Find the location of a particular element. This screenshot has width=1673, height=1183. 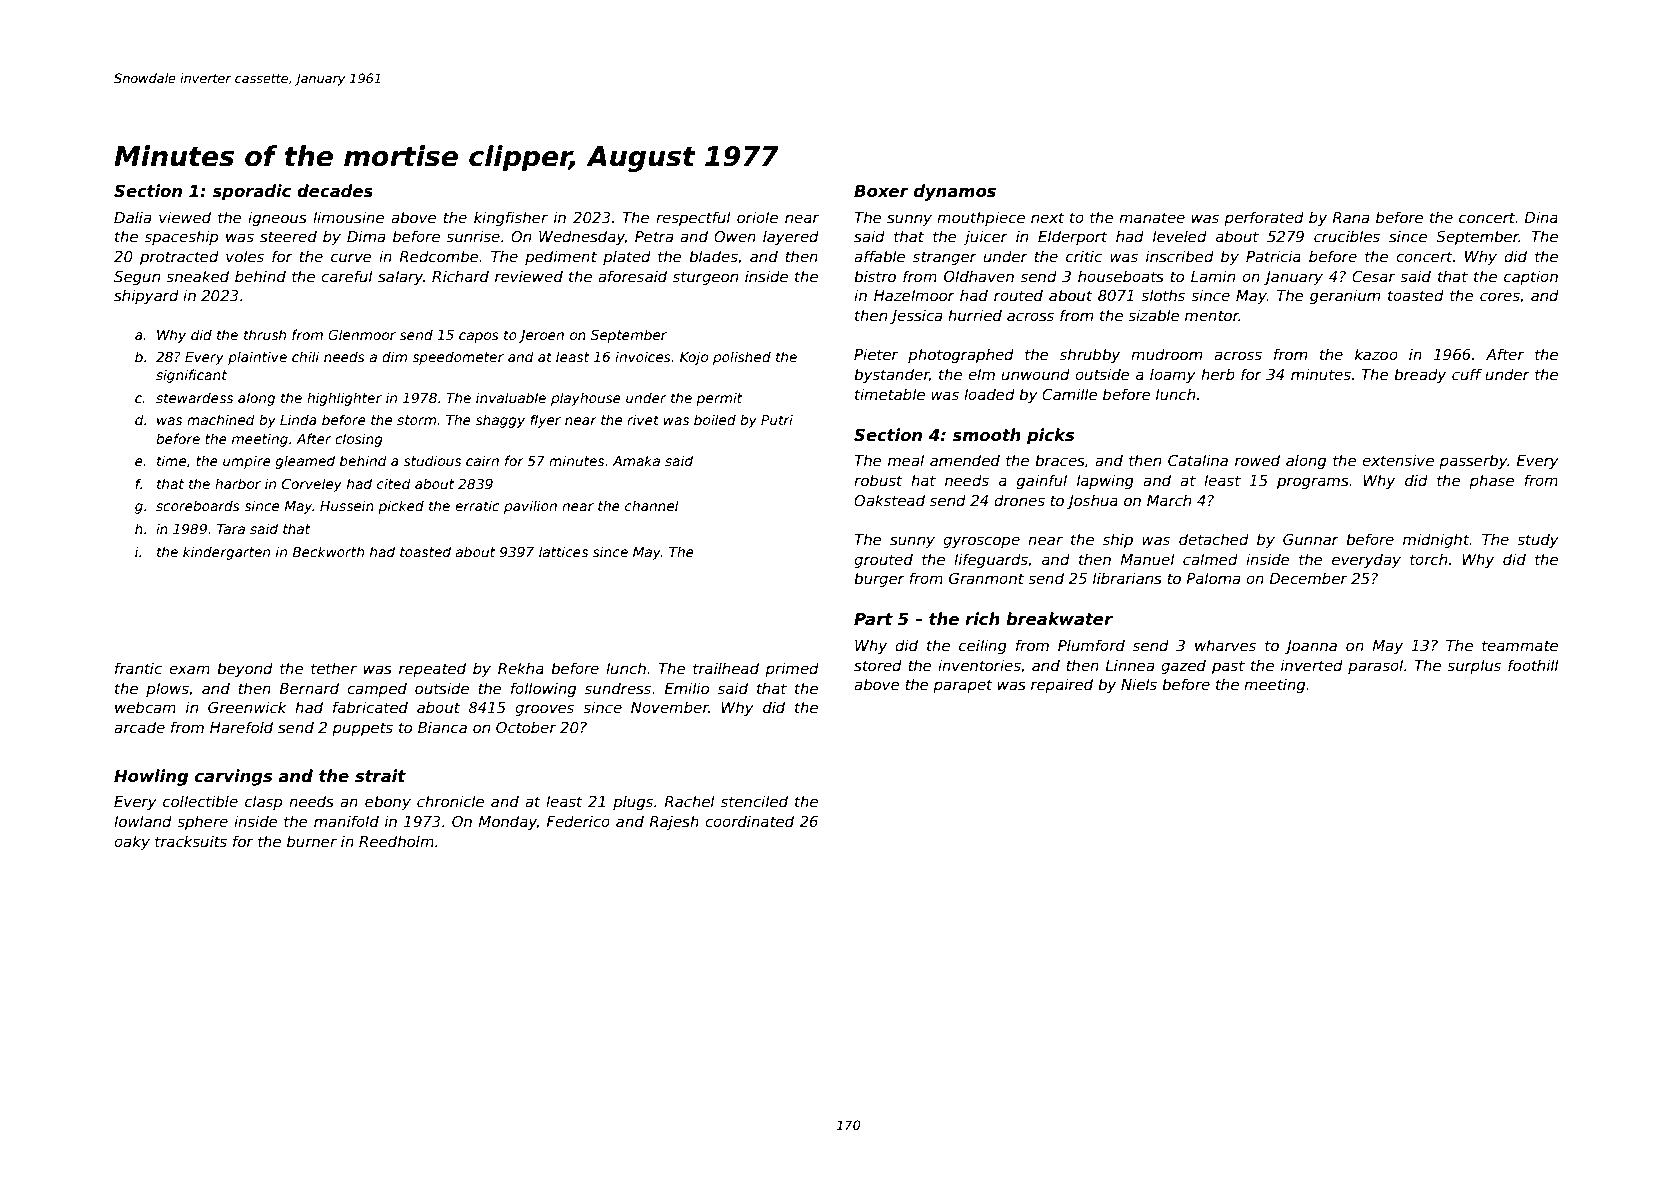

hurried is located at coordinates (975, 315).
